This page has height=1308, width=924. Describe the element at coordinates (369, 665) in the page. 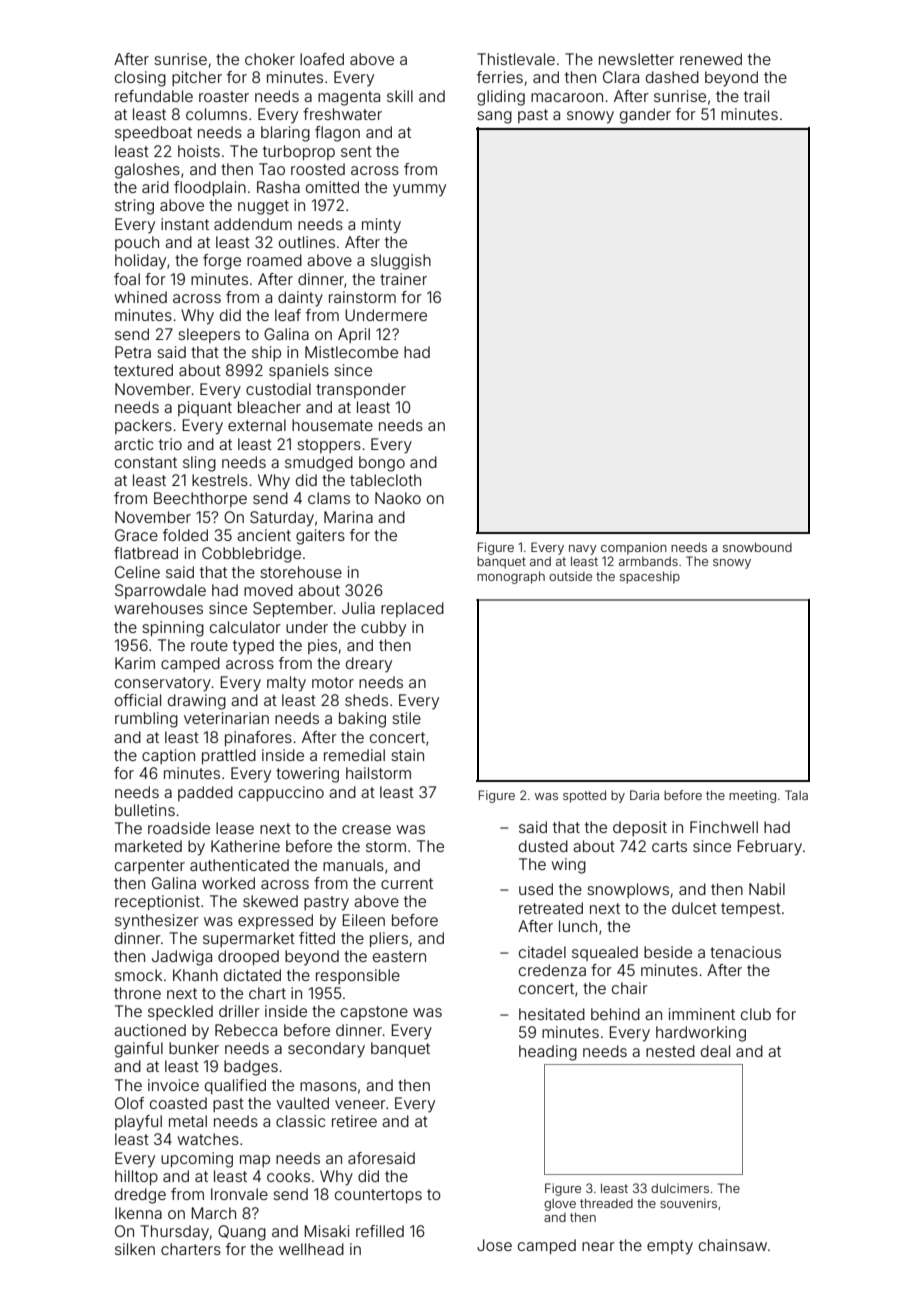

I see `dreary` at that location.
